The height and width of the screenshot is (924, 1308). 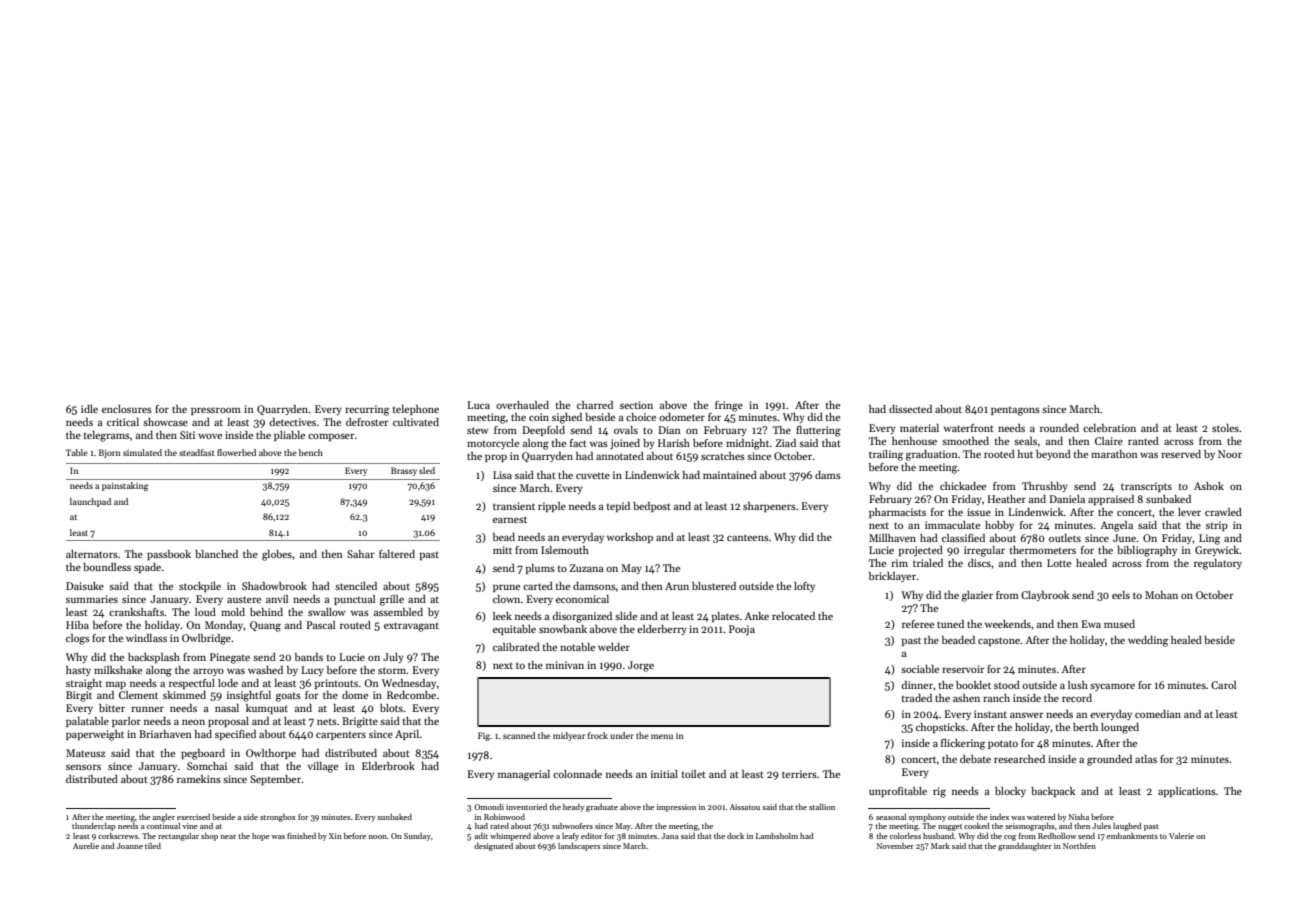 What do you see at coordinates (729, 406) in the screenshot?
I see `fringe` at bounding box center [729, 406].
